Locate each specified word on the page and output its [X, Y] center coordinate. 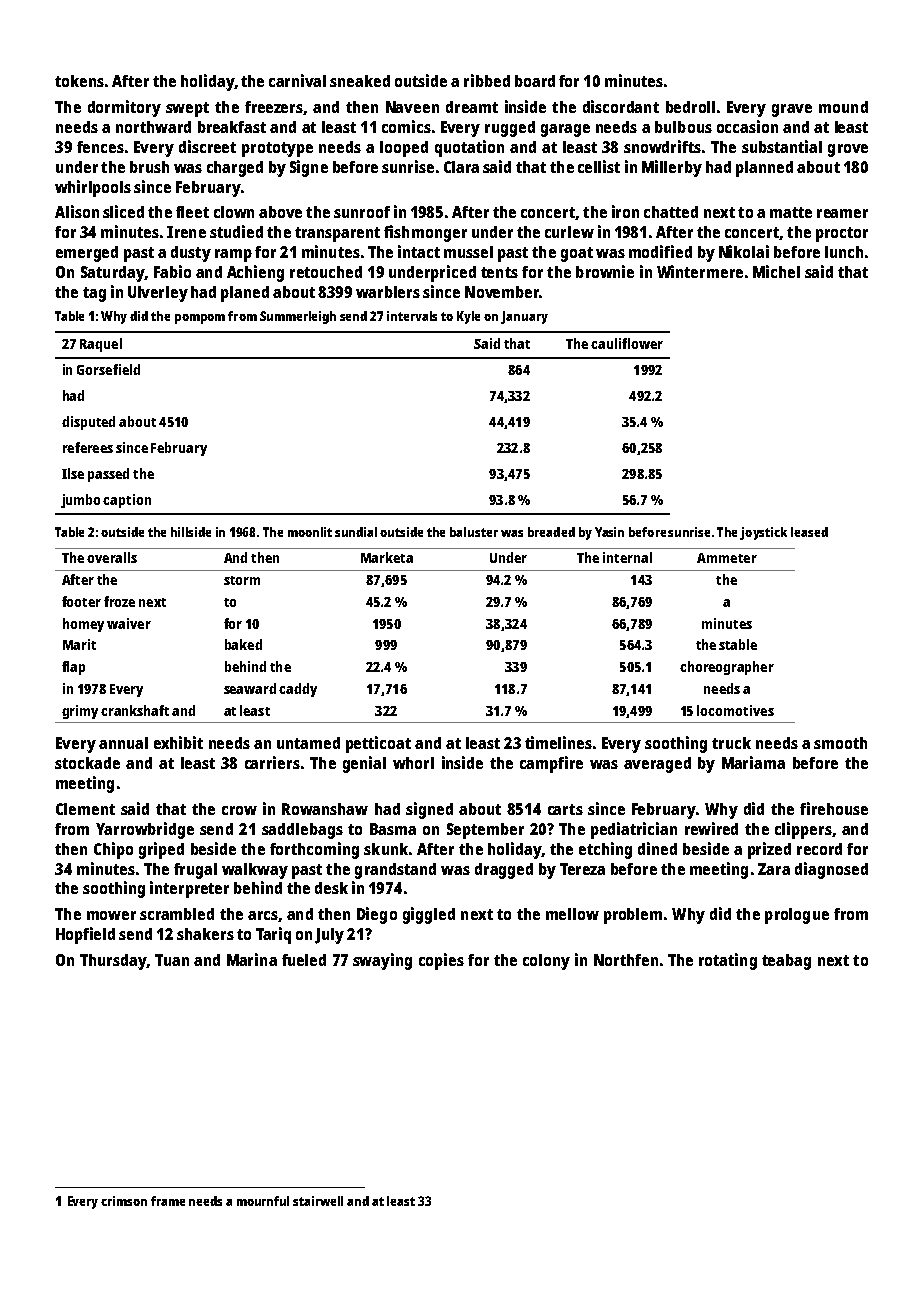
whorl [413, 763]
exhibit [178, 742]
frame [168, 1201]
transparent [337, 234]
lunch [844, 252]
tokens [79, 81]
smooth [840, 743]
